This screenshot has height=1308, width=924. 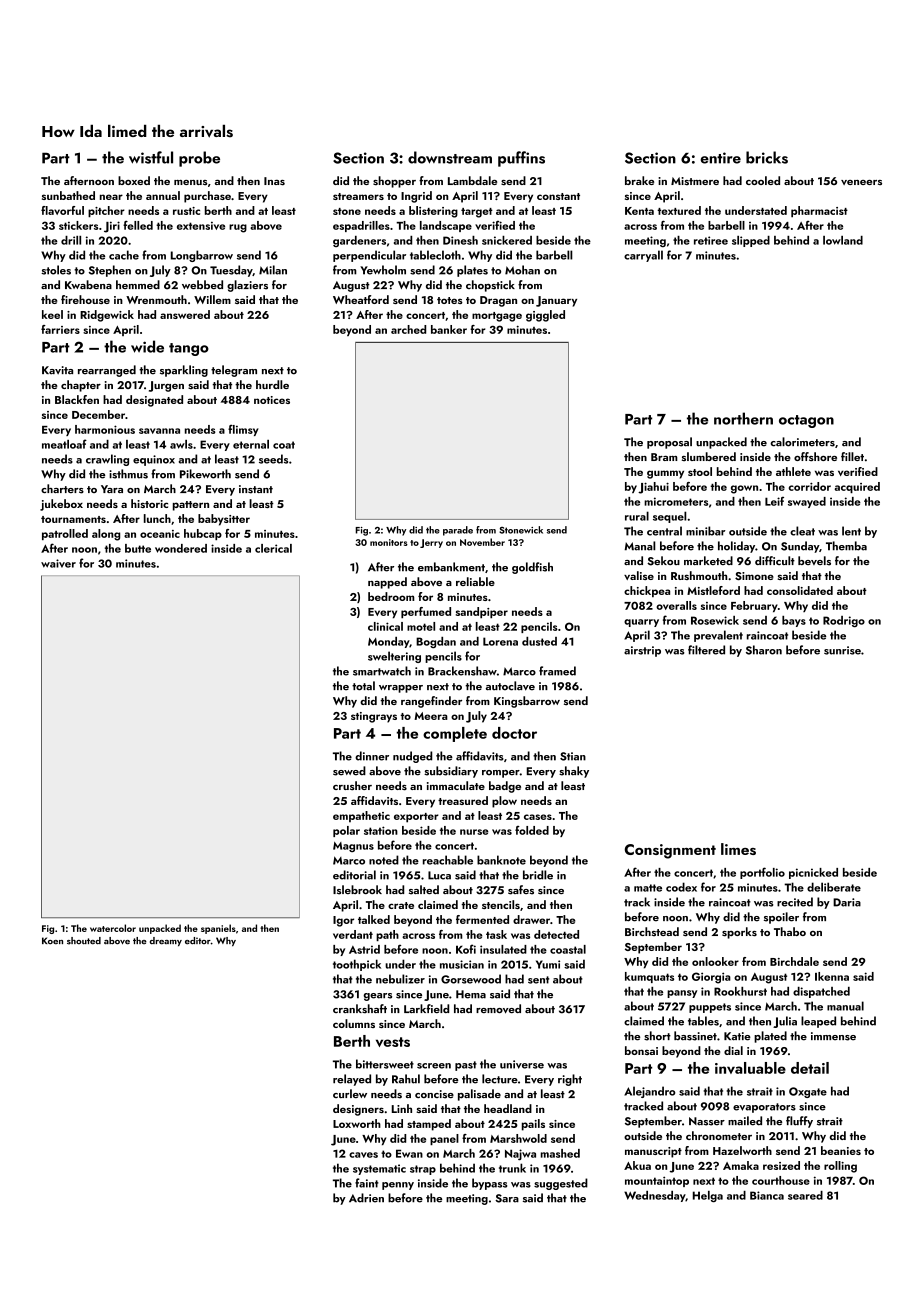 I want to click on bricks, so click(x=767, y=157).
